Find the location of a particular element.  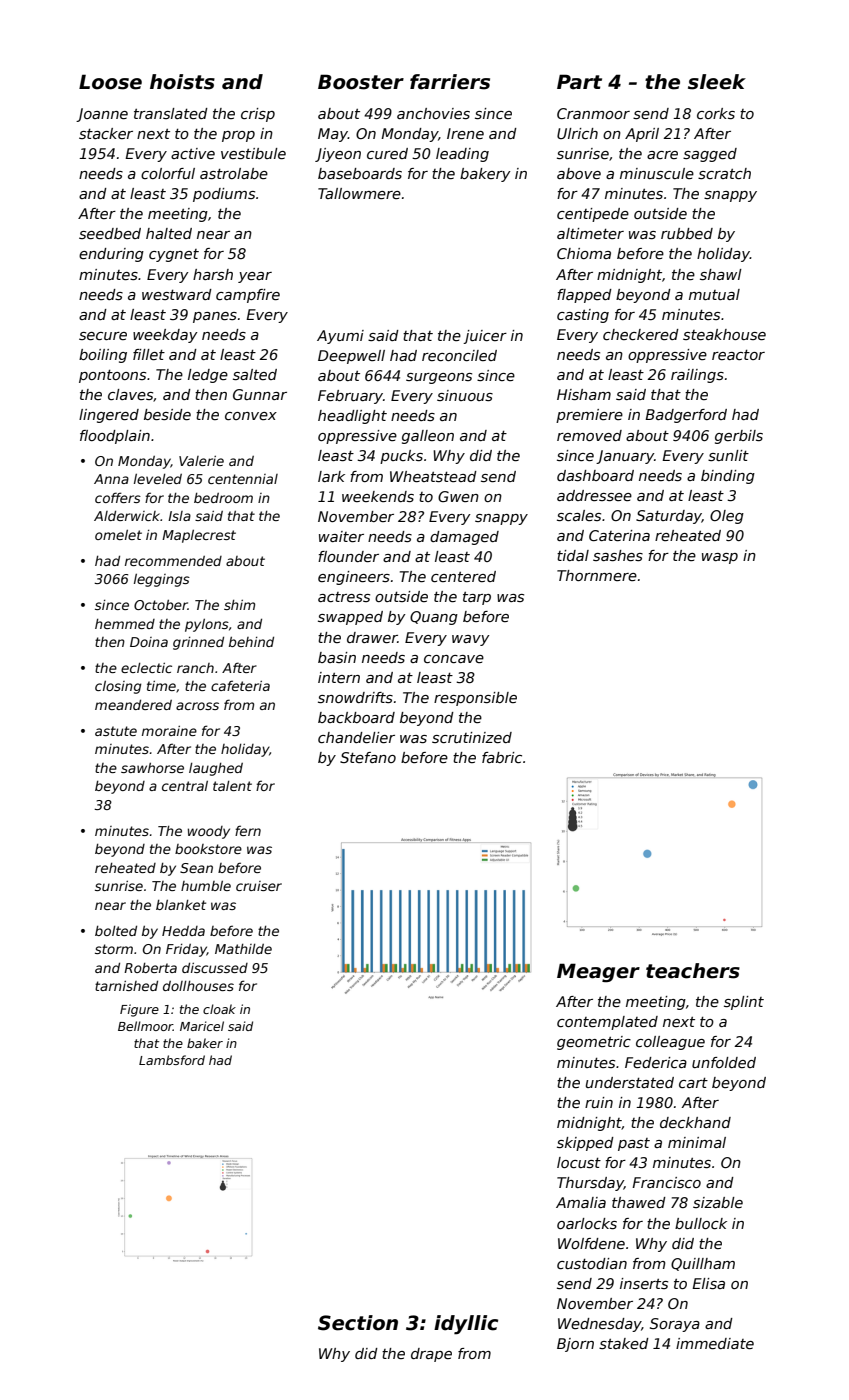

Loose is located at coordinates (110, 82).
